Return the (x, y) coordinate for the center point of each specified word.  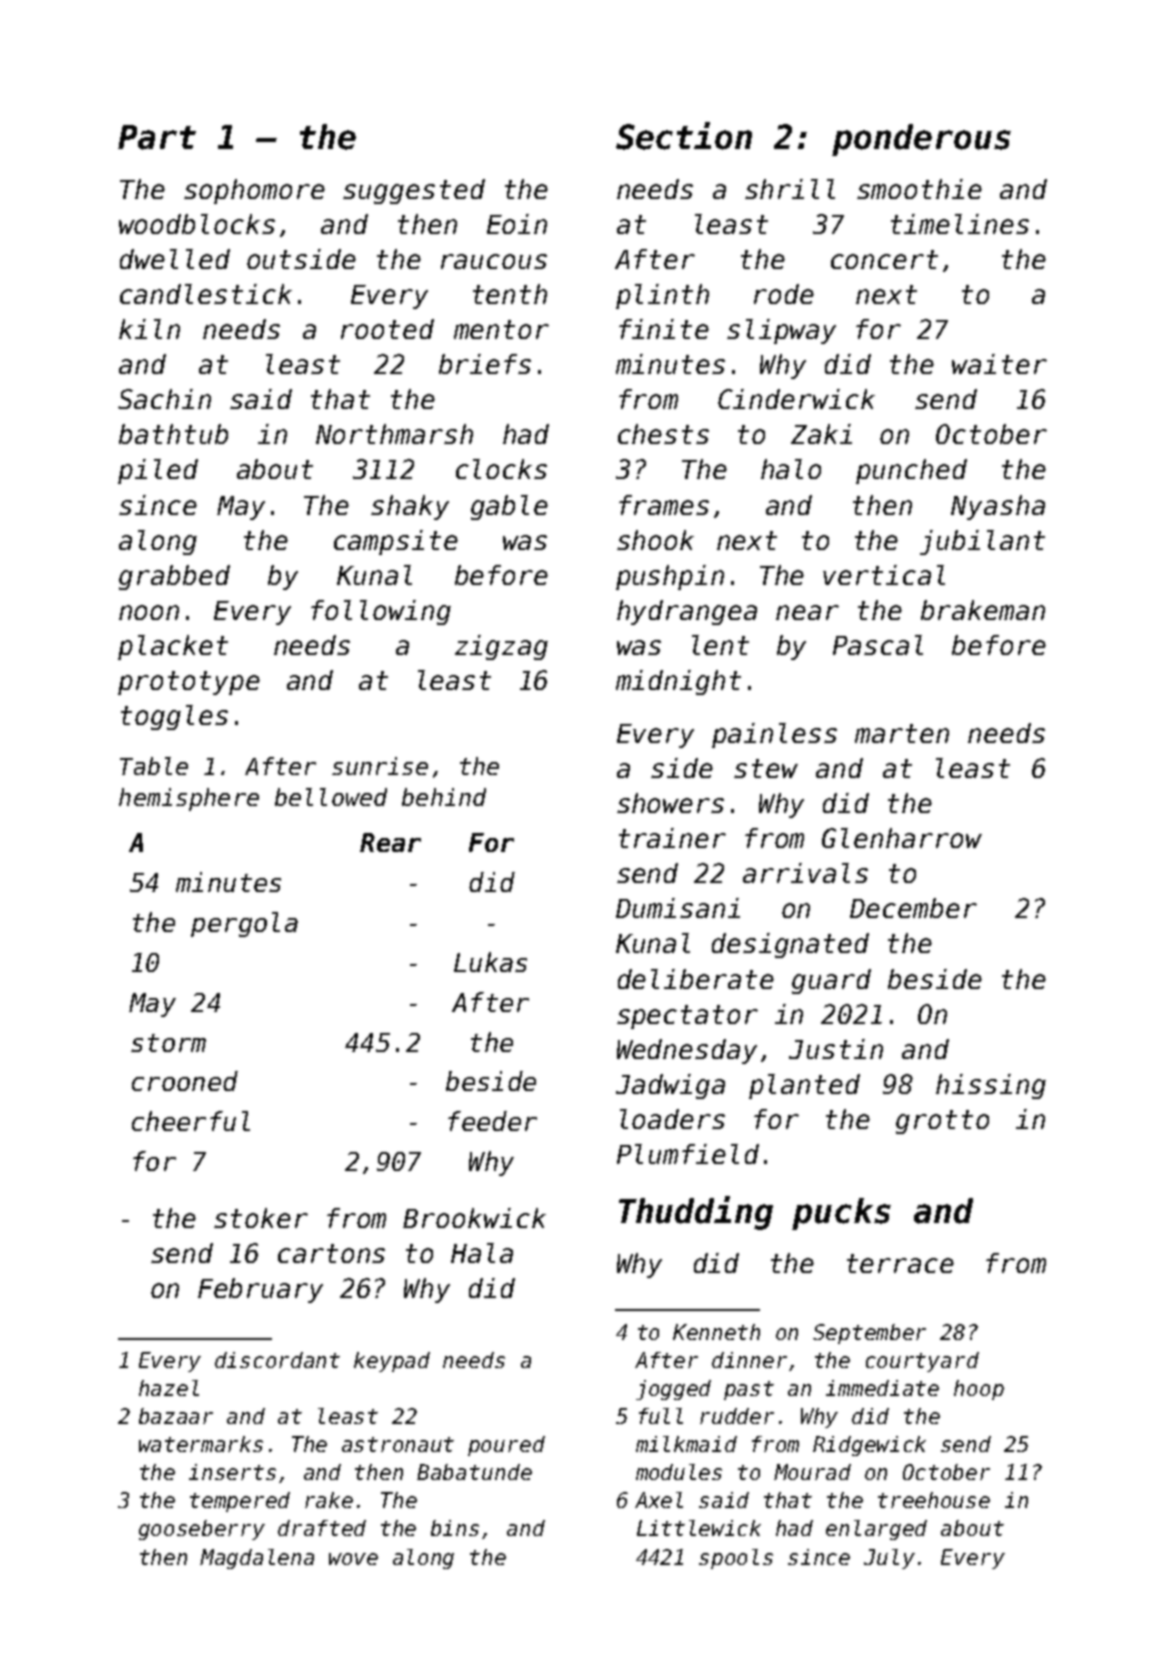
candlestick (206, 294)
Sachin (164, 399)
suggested (414, 191)
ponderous (921, 140)
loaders (672, 1119)
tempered (240, 1502)
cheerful (191, 1121)
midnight (678, 682)
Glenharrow (902, 838)
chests (663, 434)
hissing (991, 1086)
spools (736, 1559)
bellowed (331, 797)
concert (884, 259)
